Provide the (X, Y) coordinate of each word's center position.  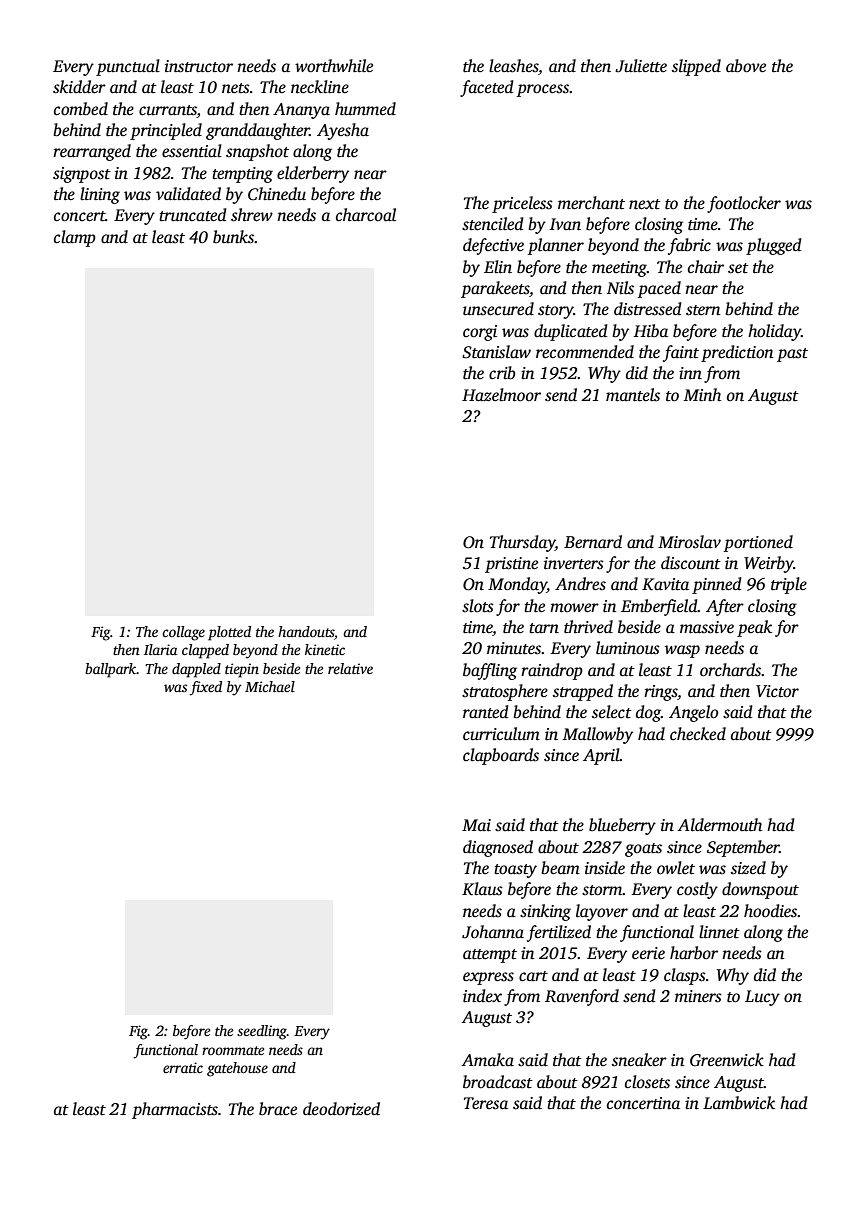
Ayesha (343, 131)
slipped (696, 67)
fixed (205, 688)
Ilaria (160, 649)
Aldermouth (720, 825)
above (746, 66)
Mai (476, 825)
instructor (199, 66)
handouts (306, 631)
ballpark (111, 670)
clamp (75, 238)
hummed (365, 109)
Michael (270, 686)
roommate (233, 1050)
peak (754, 628)
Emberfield (659, 607)
